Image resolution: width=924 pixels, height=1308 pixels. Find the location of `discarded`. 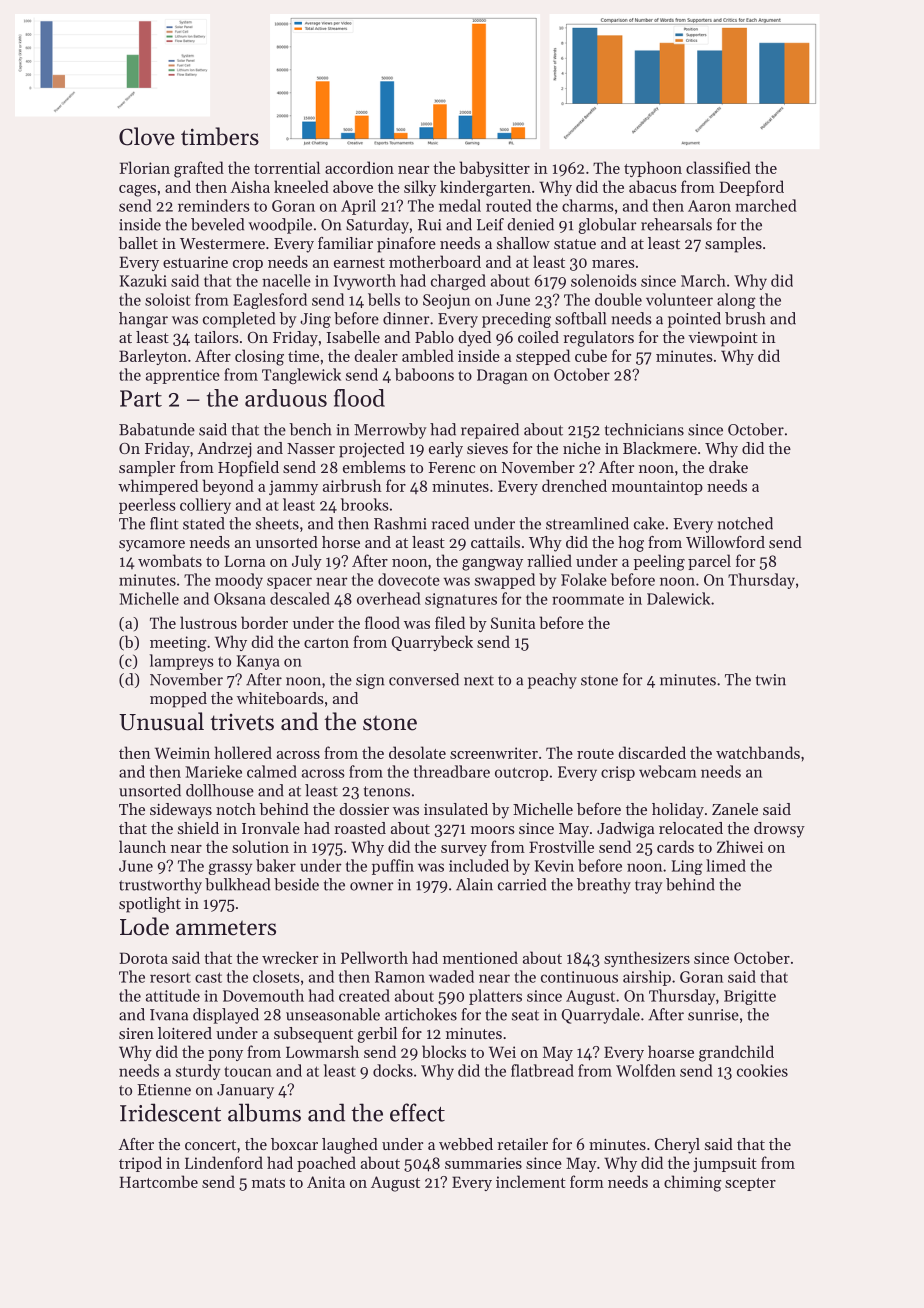

discarded is located at coordinates (652, 752).
